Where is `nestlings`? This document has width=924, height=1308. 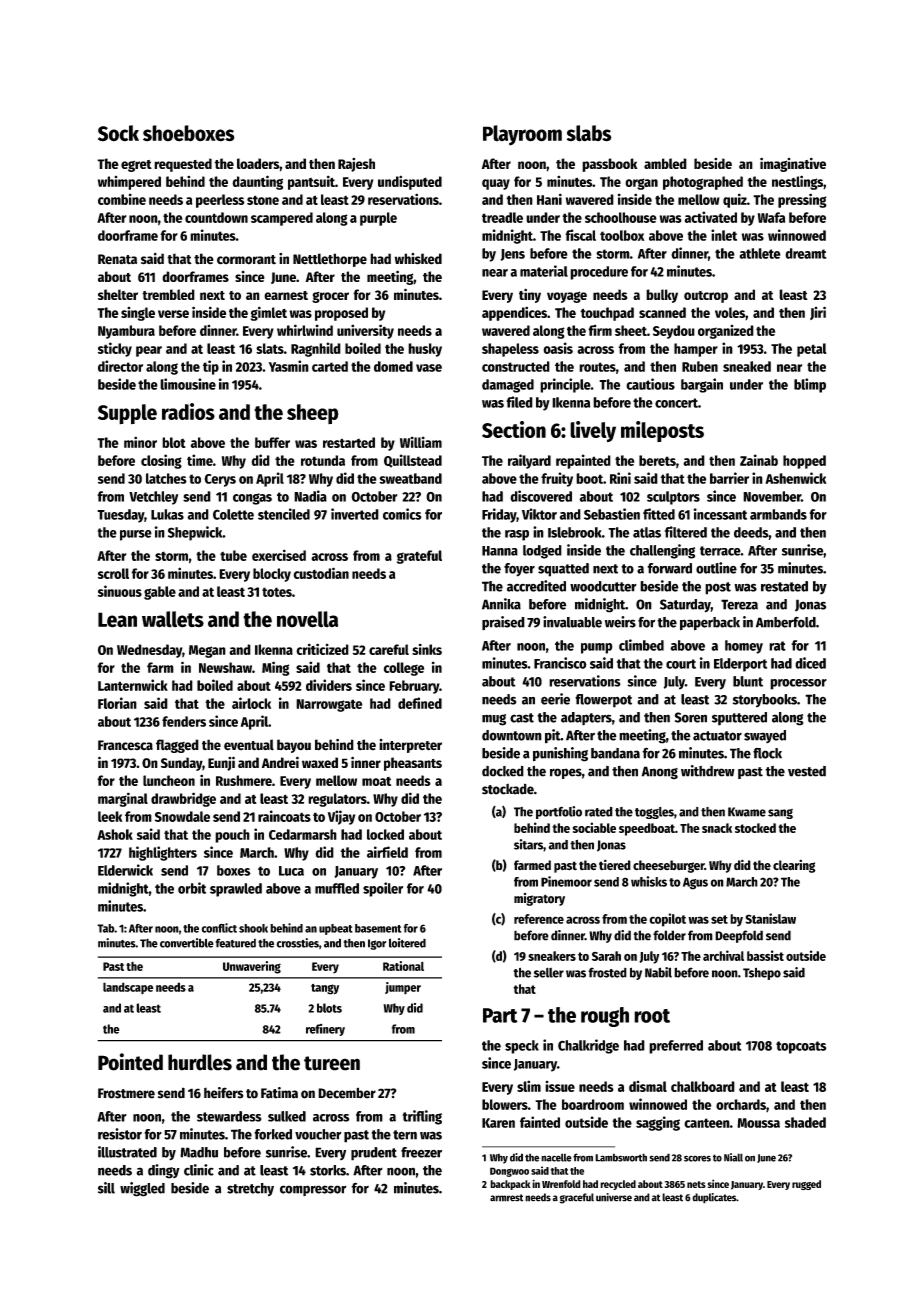
nestlings is located at coordinates (797, 182).
